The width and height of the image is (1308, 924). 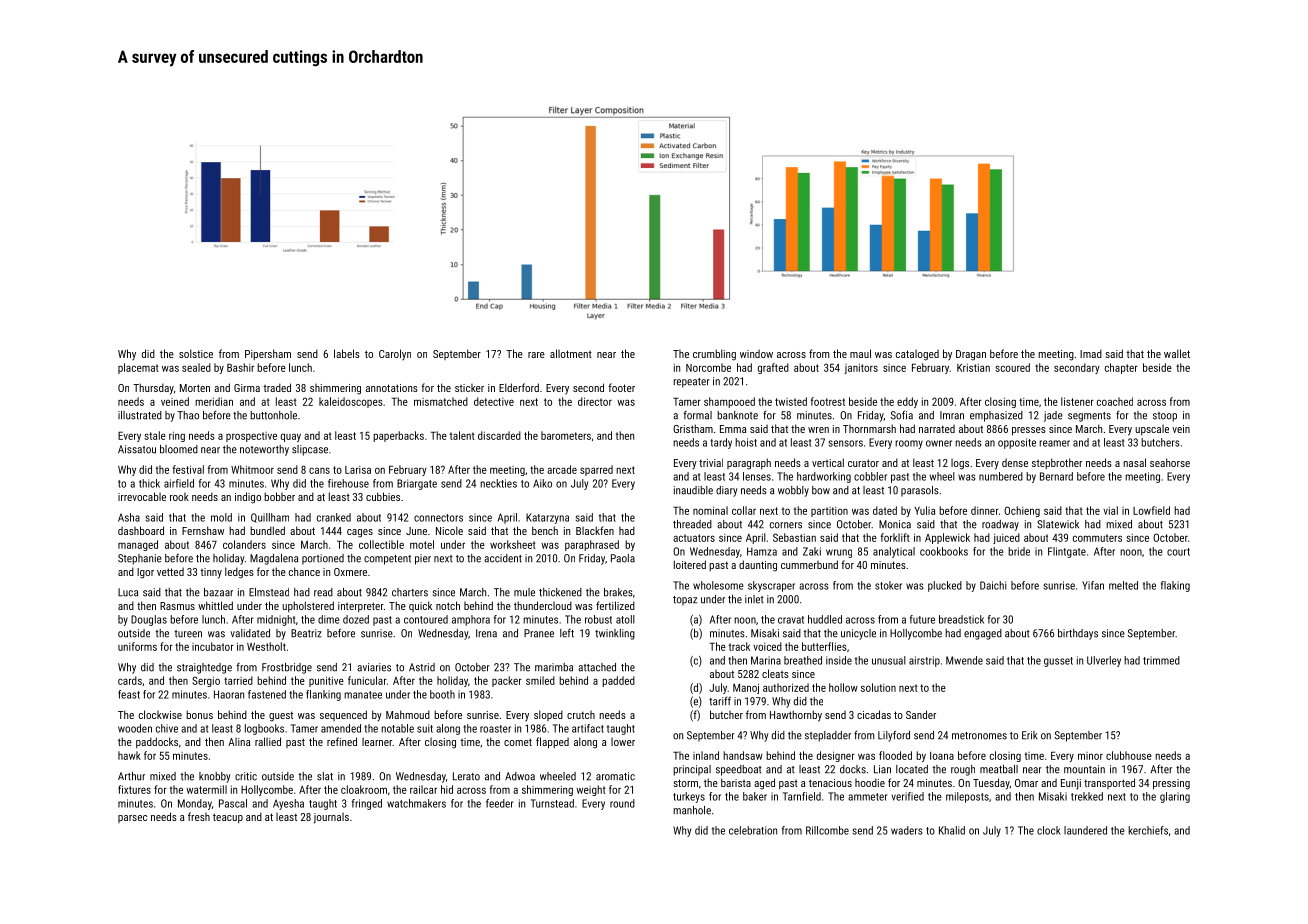 What do you see at coordinates (625, 619) in the image?
I see `atoll` at bounding box center [625, 619].
